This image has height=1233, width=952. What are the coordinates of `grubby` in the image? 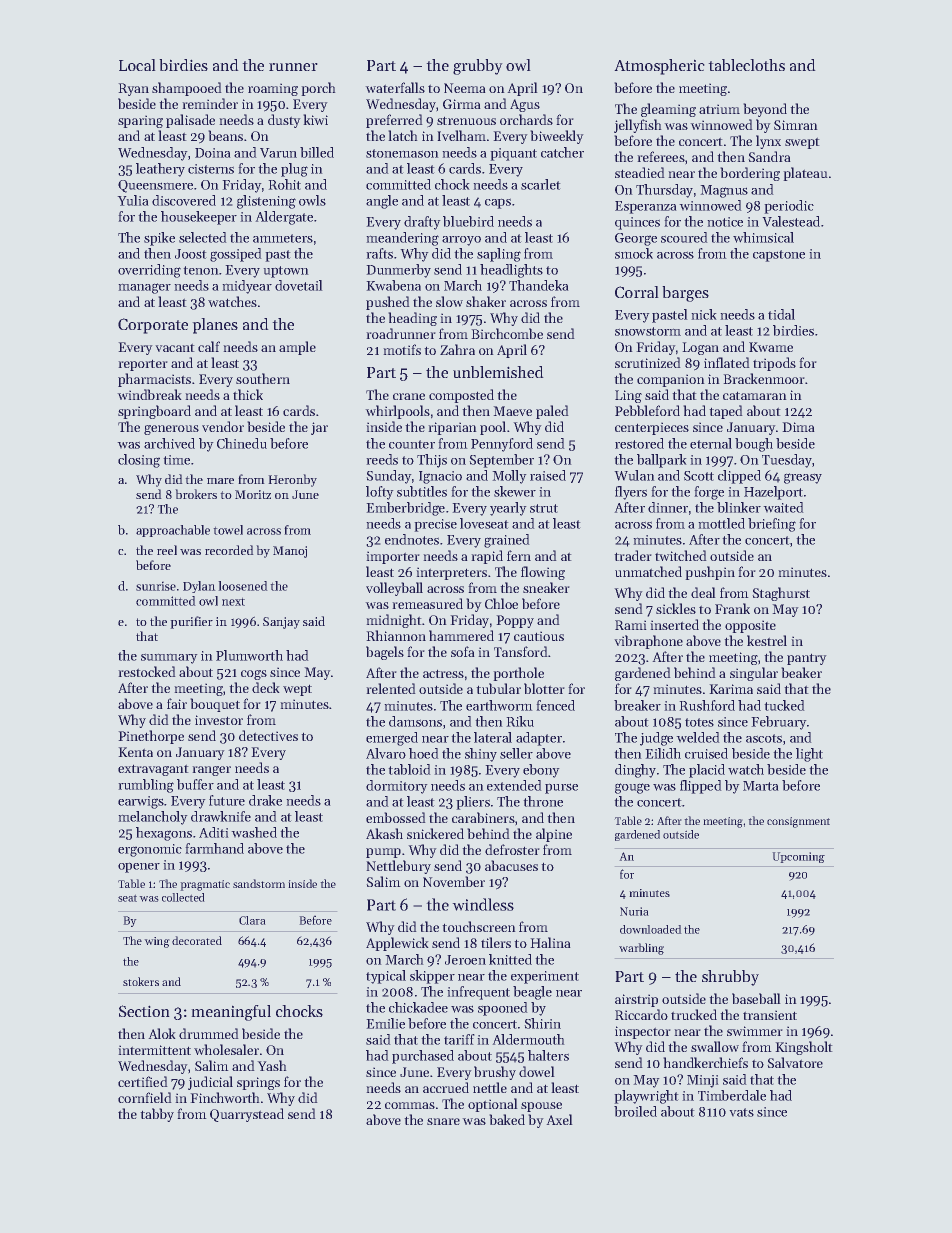 It's located at (478, 67).
